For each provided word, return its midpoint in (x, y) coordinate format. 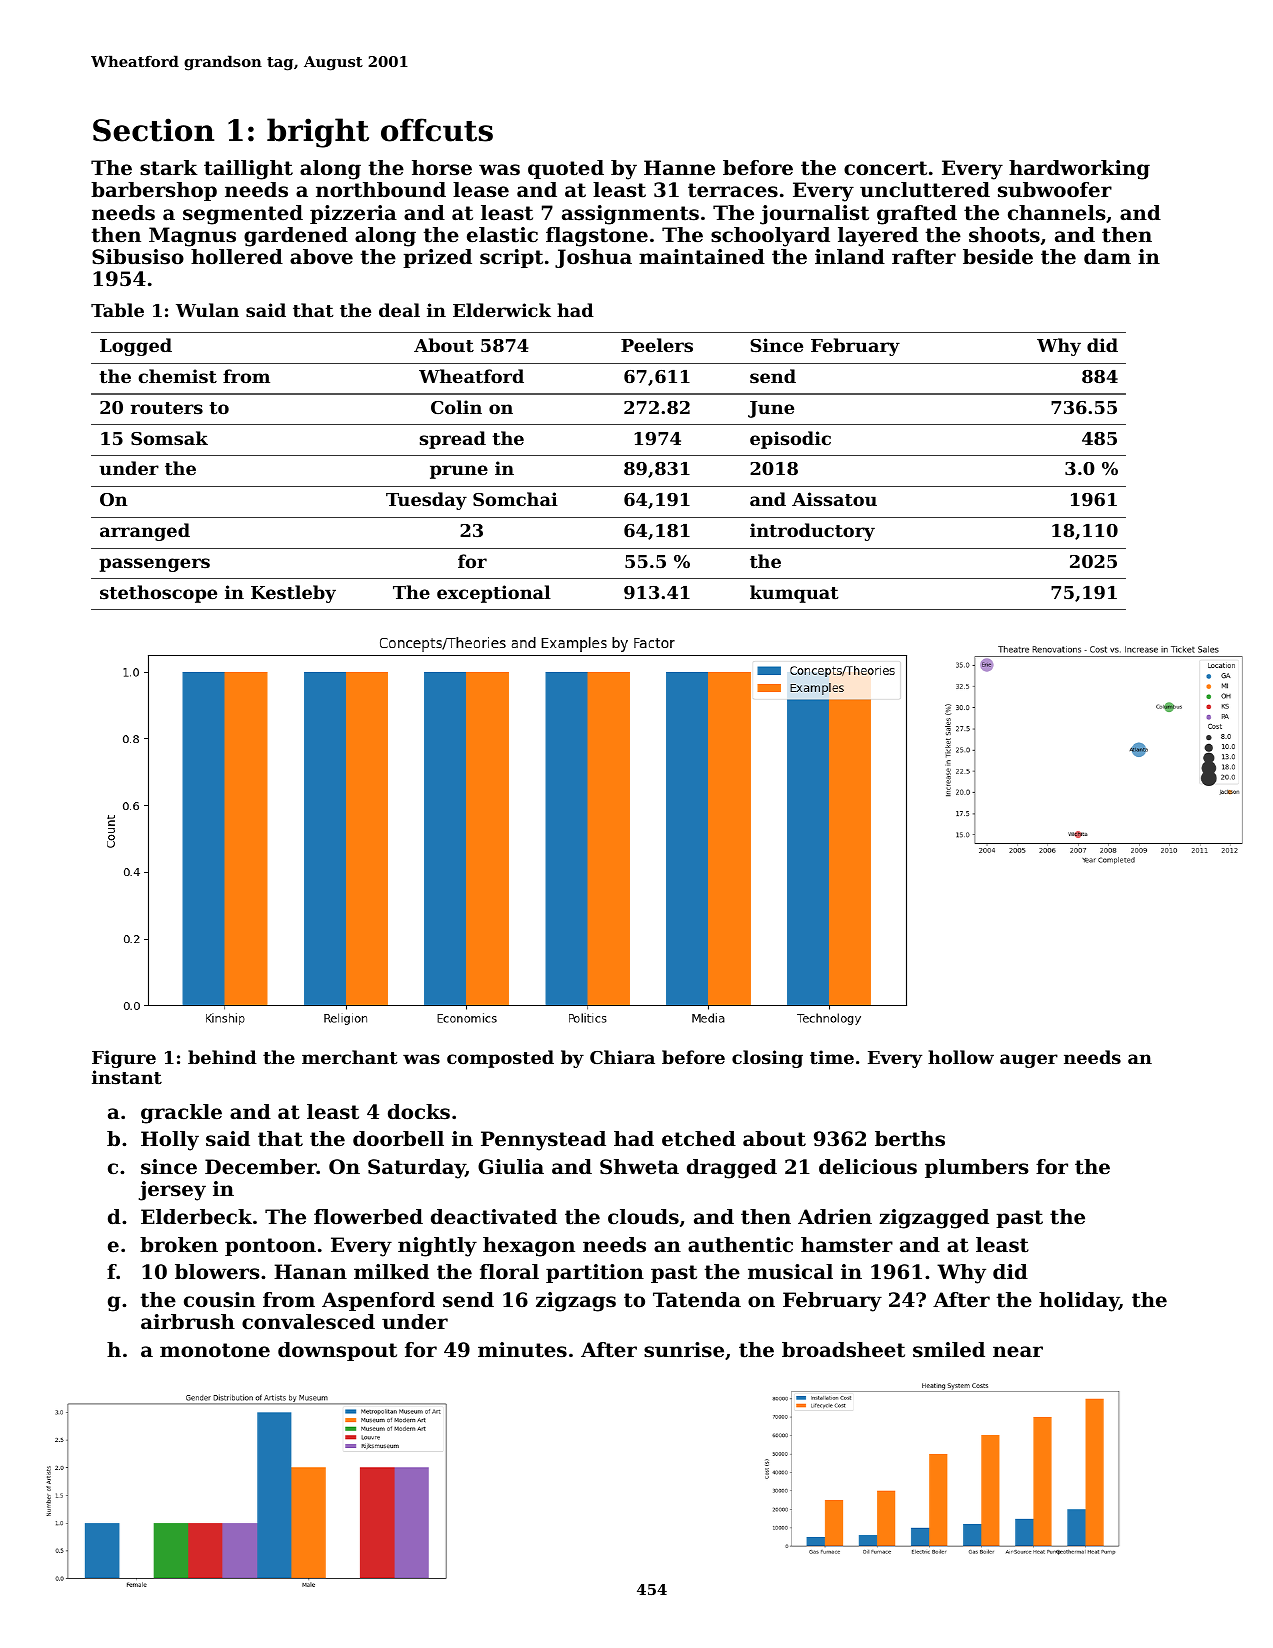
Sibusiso (138, 257)
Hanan (310, 1271)
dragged (732, 1169)
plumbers (976, 1168)
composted (500, 1059)
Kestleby (293, 594)
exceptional (494, 594)
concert (885, 168)
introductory (812, 532)
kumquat (794, 594)
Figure (124, 1059)
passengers (154, 565)
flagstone (597, 237)
